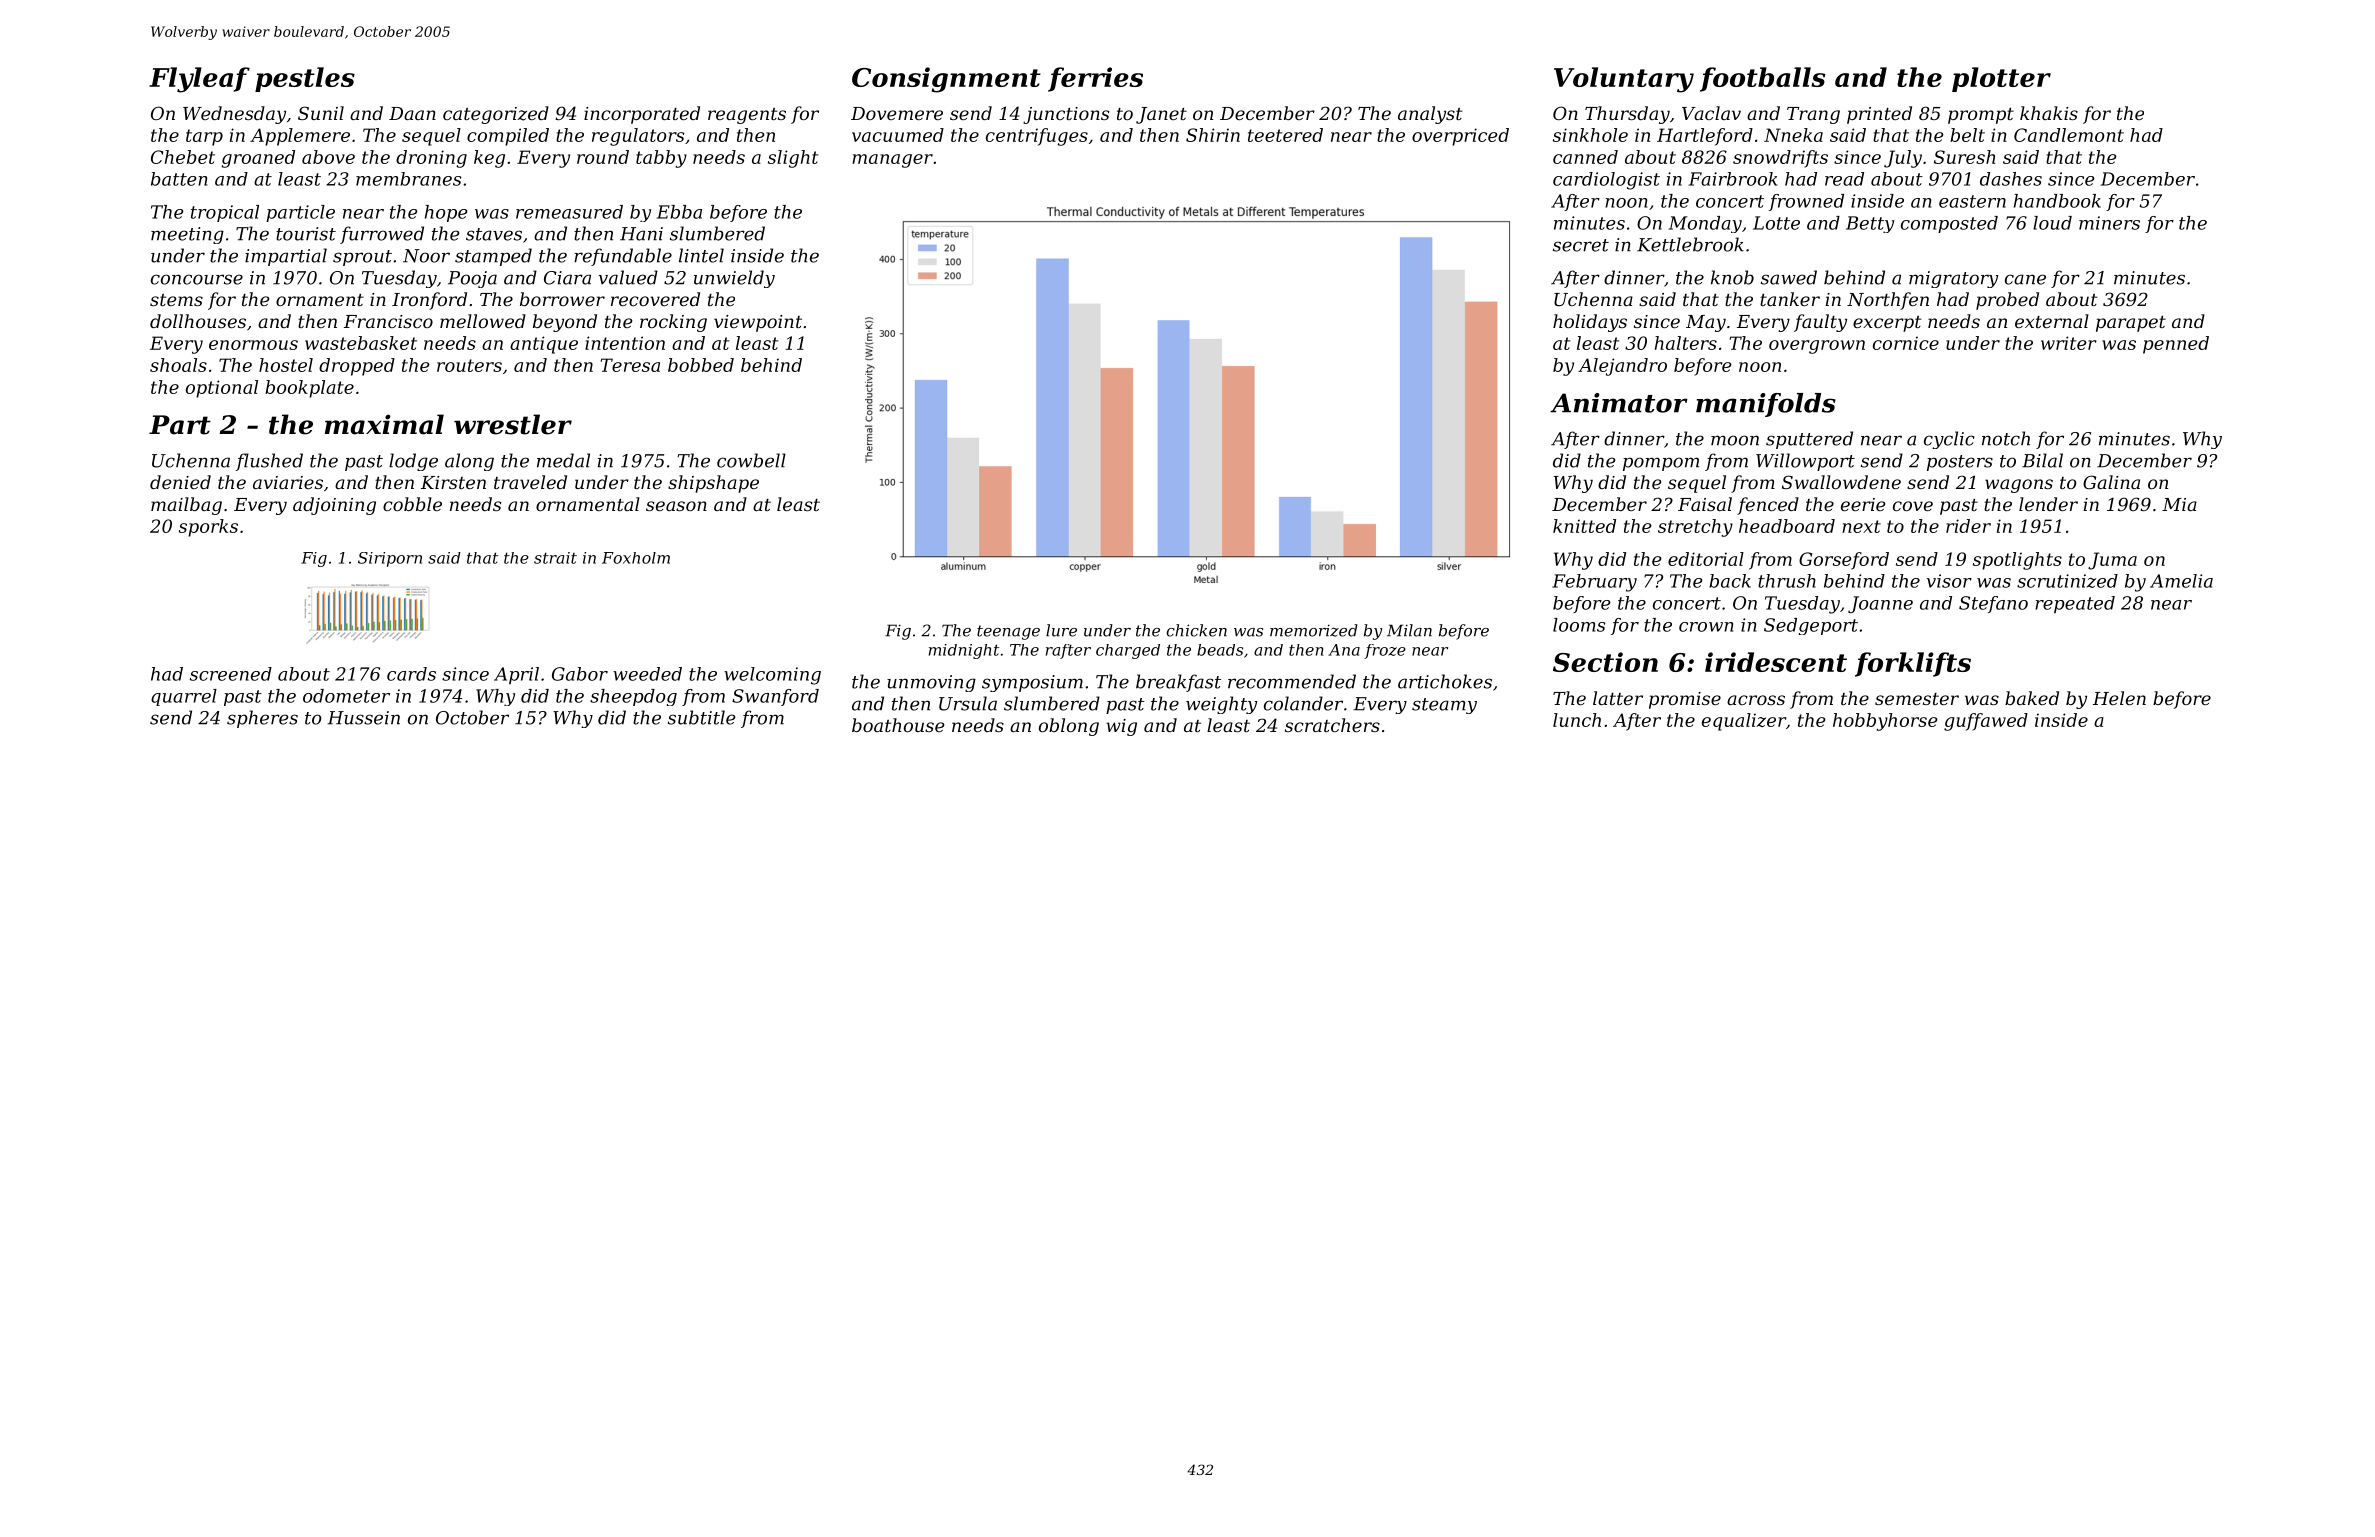 The width and height of the screenshot is (2375, 1537). What do you see at coordinates (1037, 137) in the screenshot?
I see `centrifuges` at bounding box center [1037, 137].
